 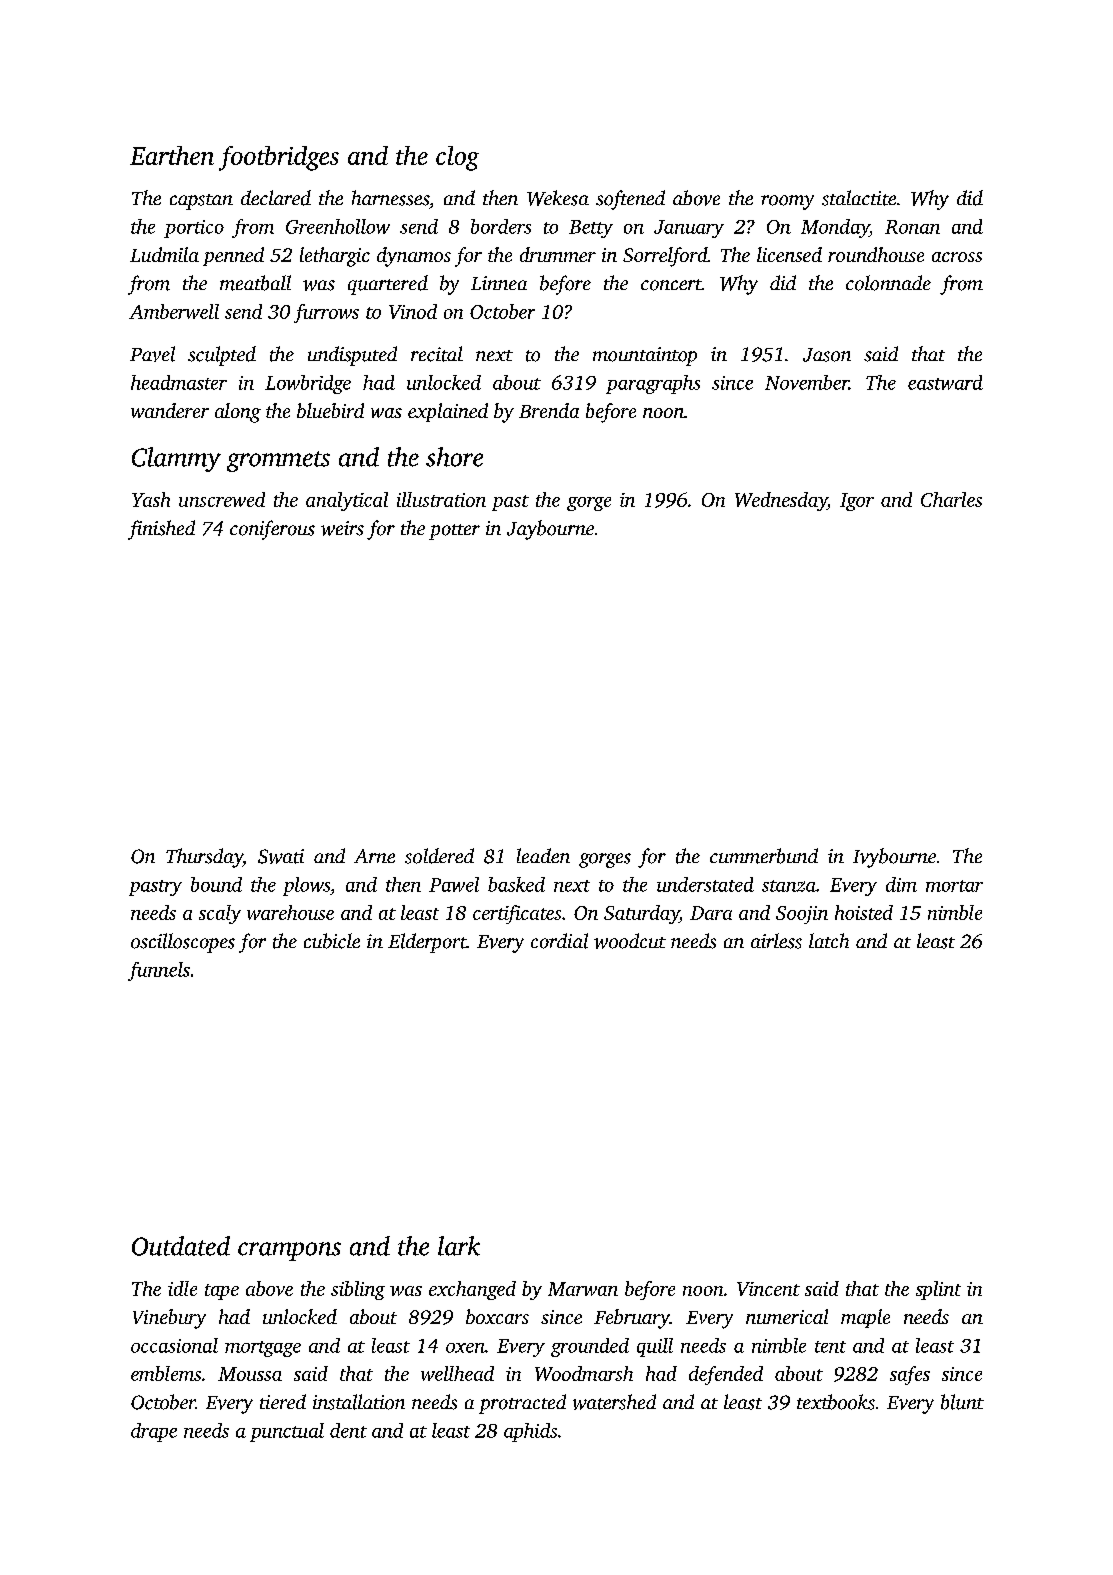 What do you see at coordinates (183, 943) in the screenshot?
I see `oscilloscopes` at bounding box center [183, 943].
